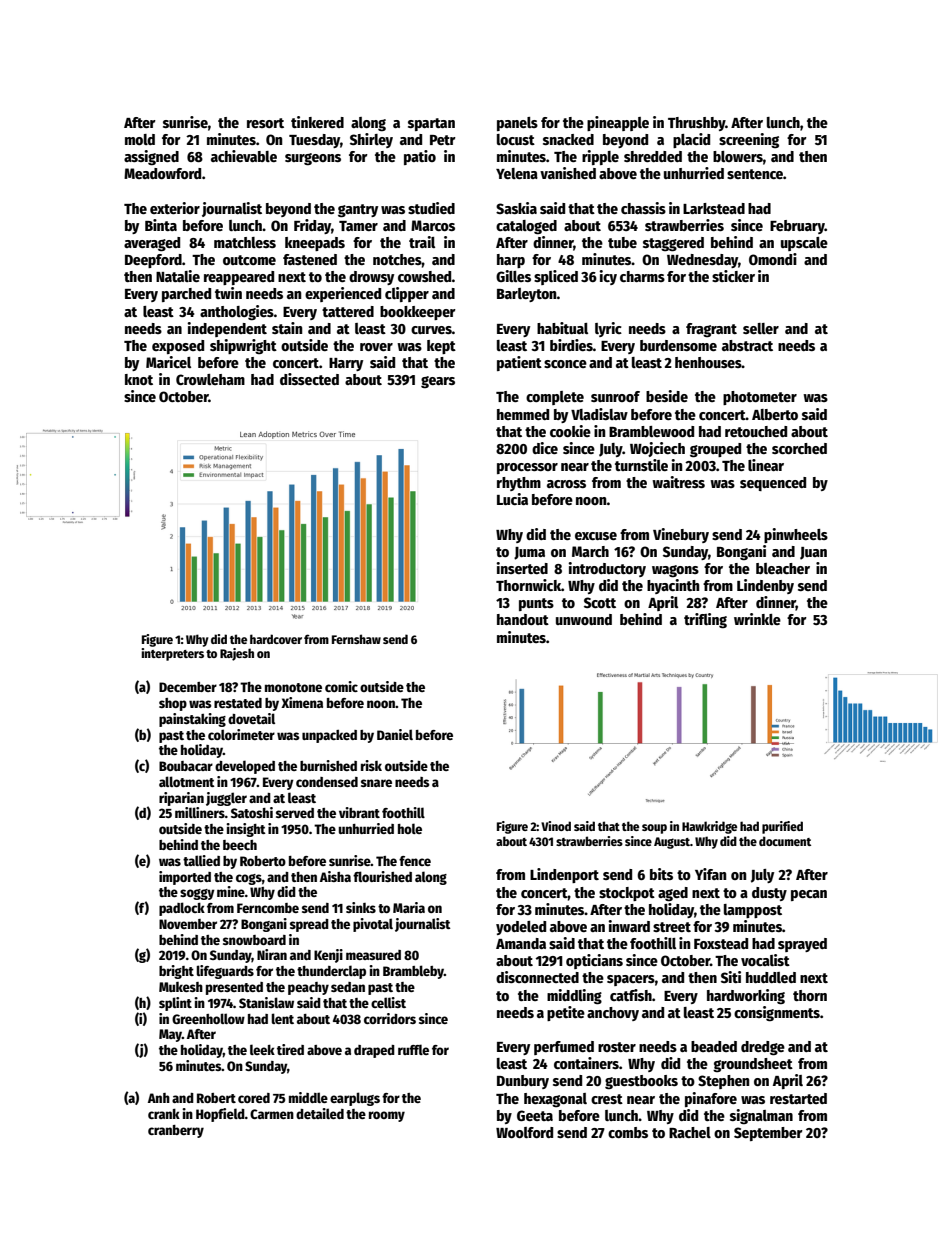 The image size is (952, 1233). What do you see at coordinates (176, 1131) in the image?
I see `cranberry` at bounding box center [176, 1131].
